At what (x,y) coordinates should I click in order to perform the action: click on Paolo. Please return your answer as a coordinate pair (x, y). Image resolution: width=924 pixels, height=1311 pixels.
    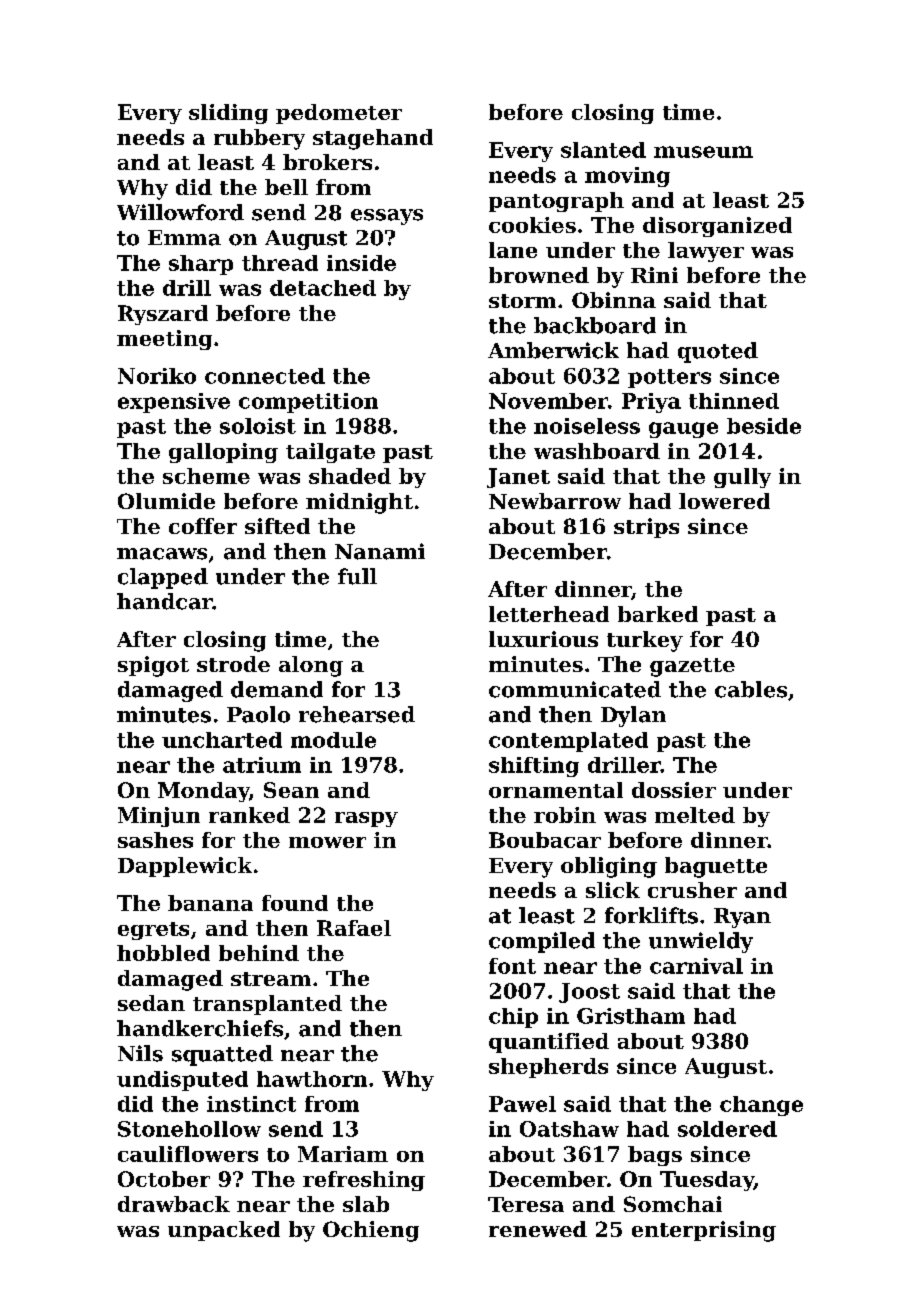
    Looking at the image, I should click on (258, 714).
